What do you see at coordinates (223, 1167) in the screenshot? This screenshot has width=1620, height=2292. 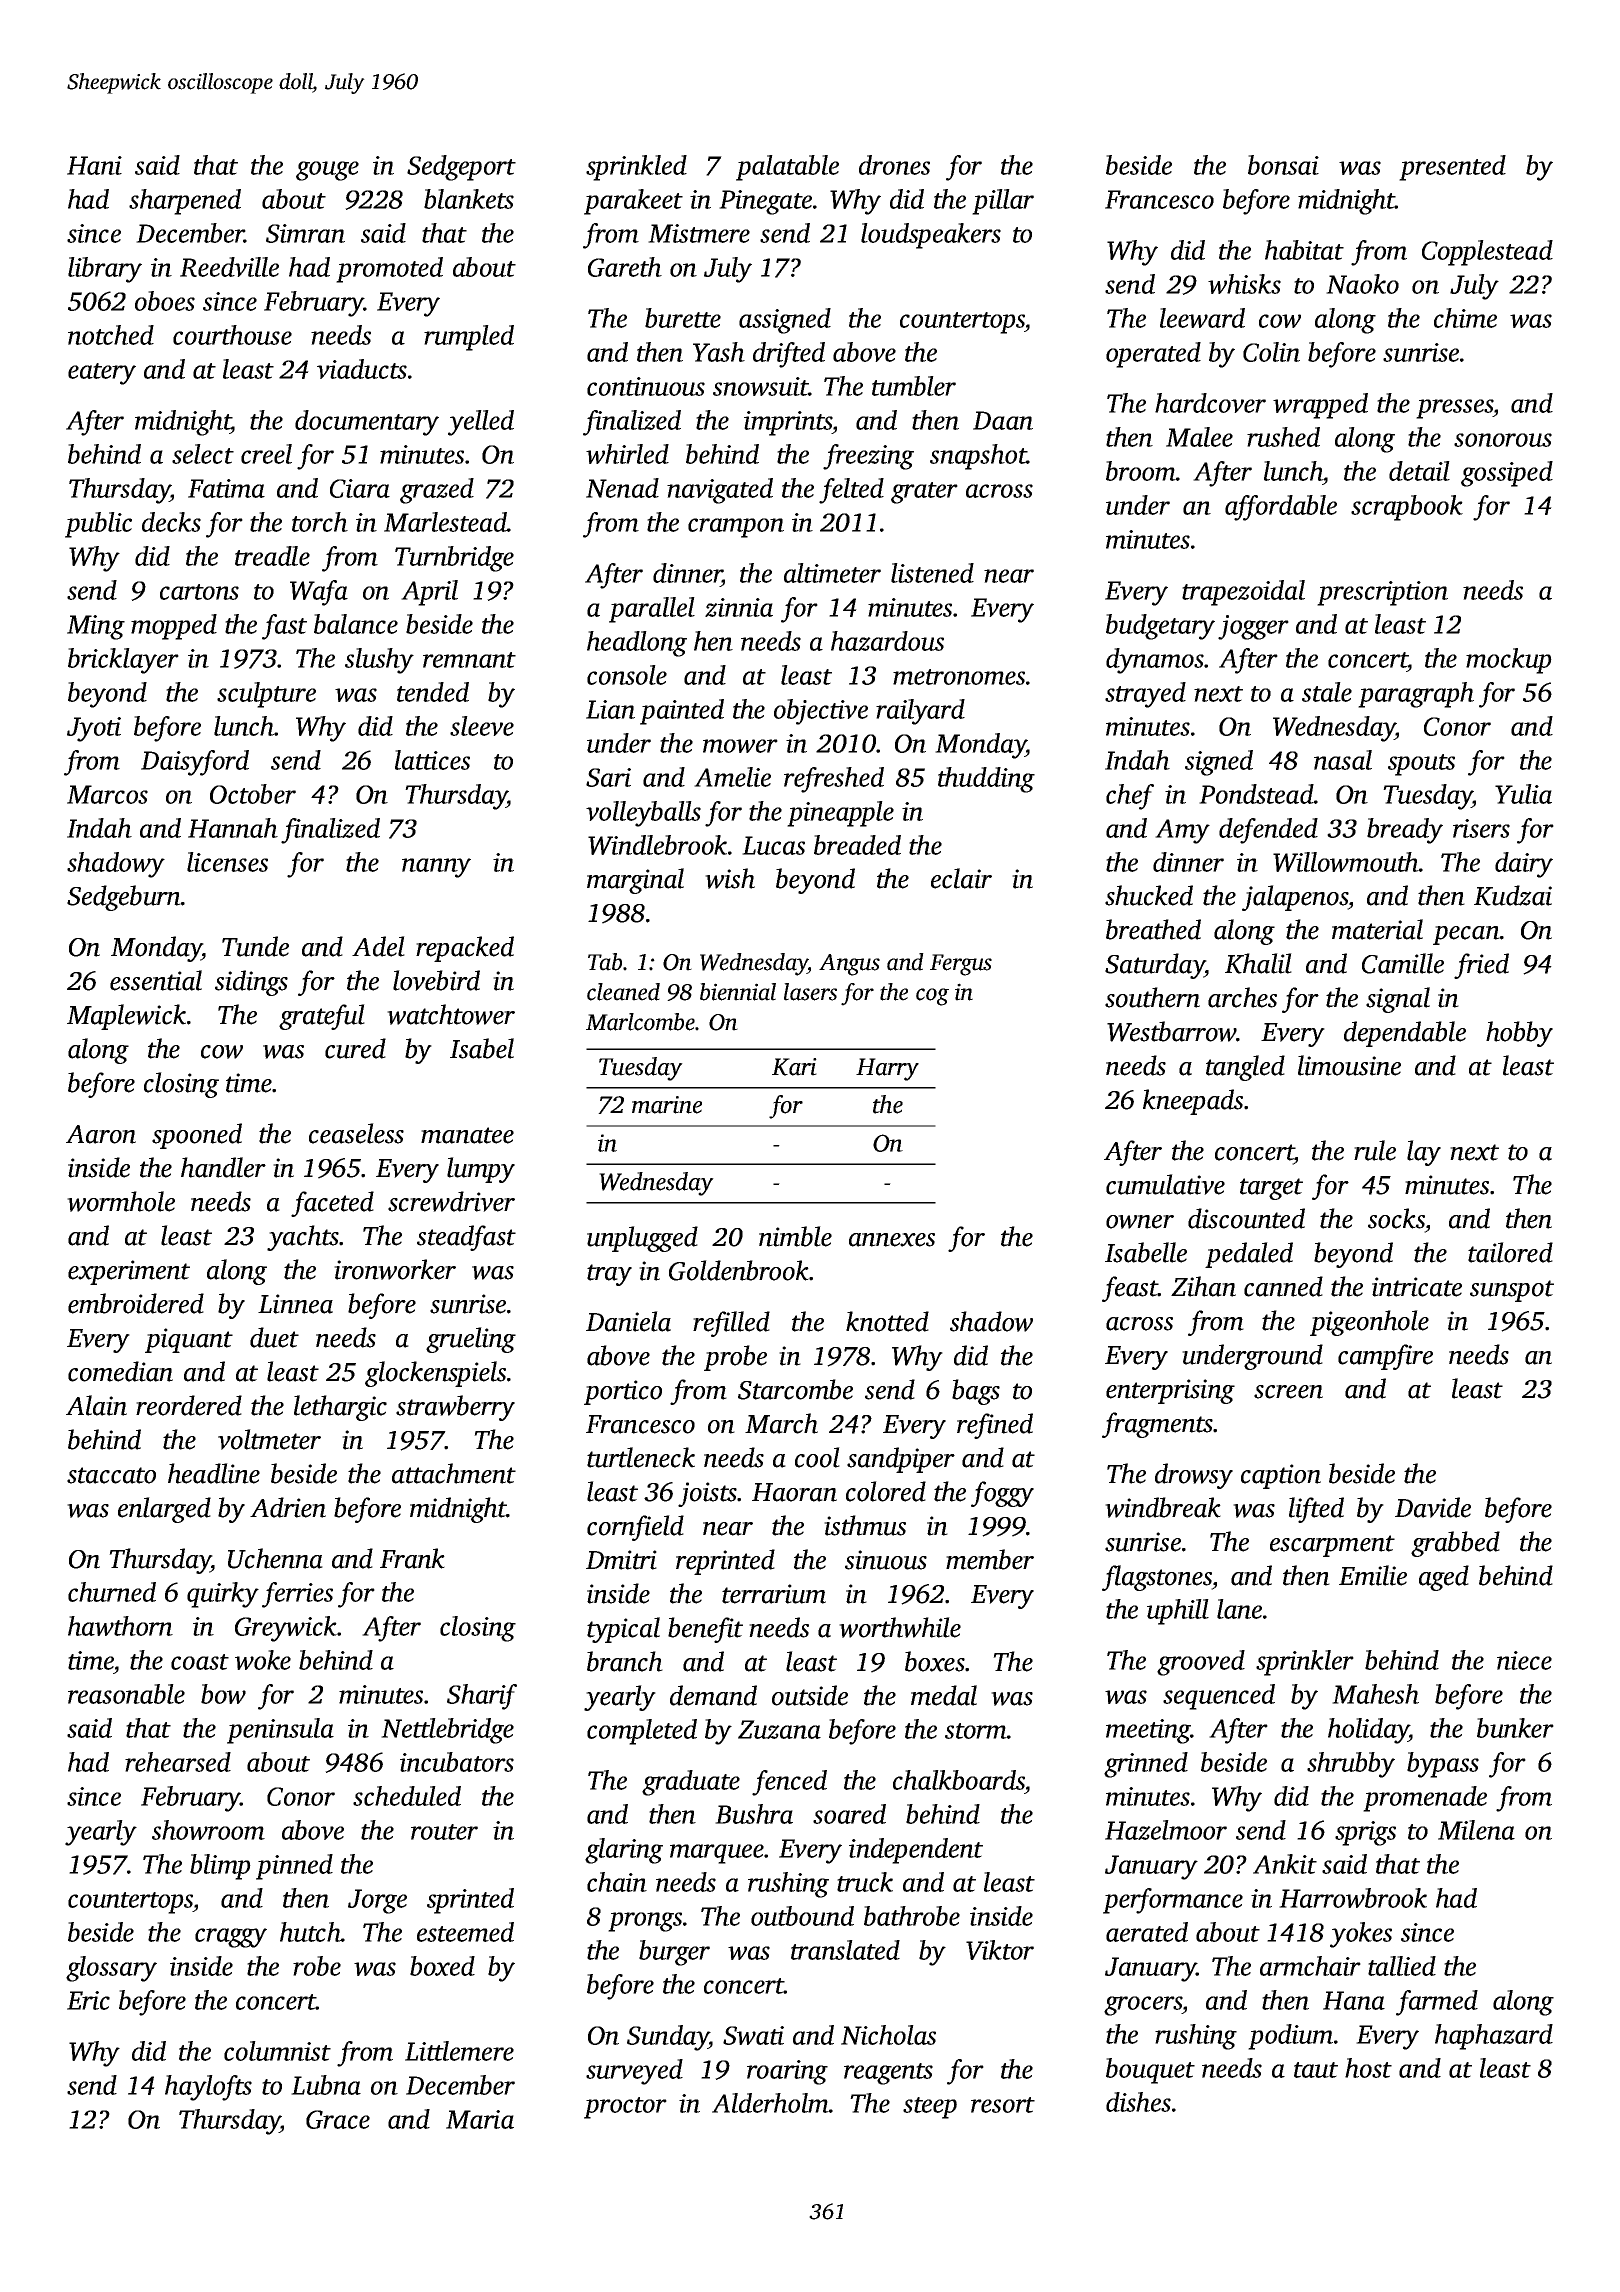 I see `handler` at bounding box center [223, 1167].
